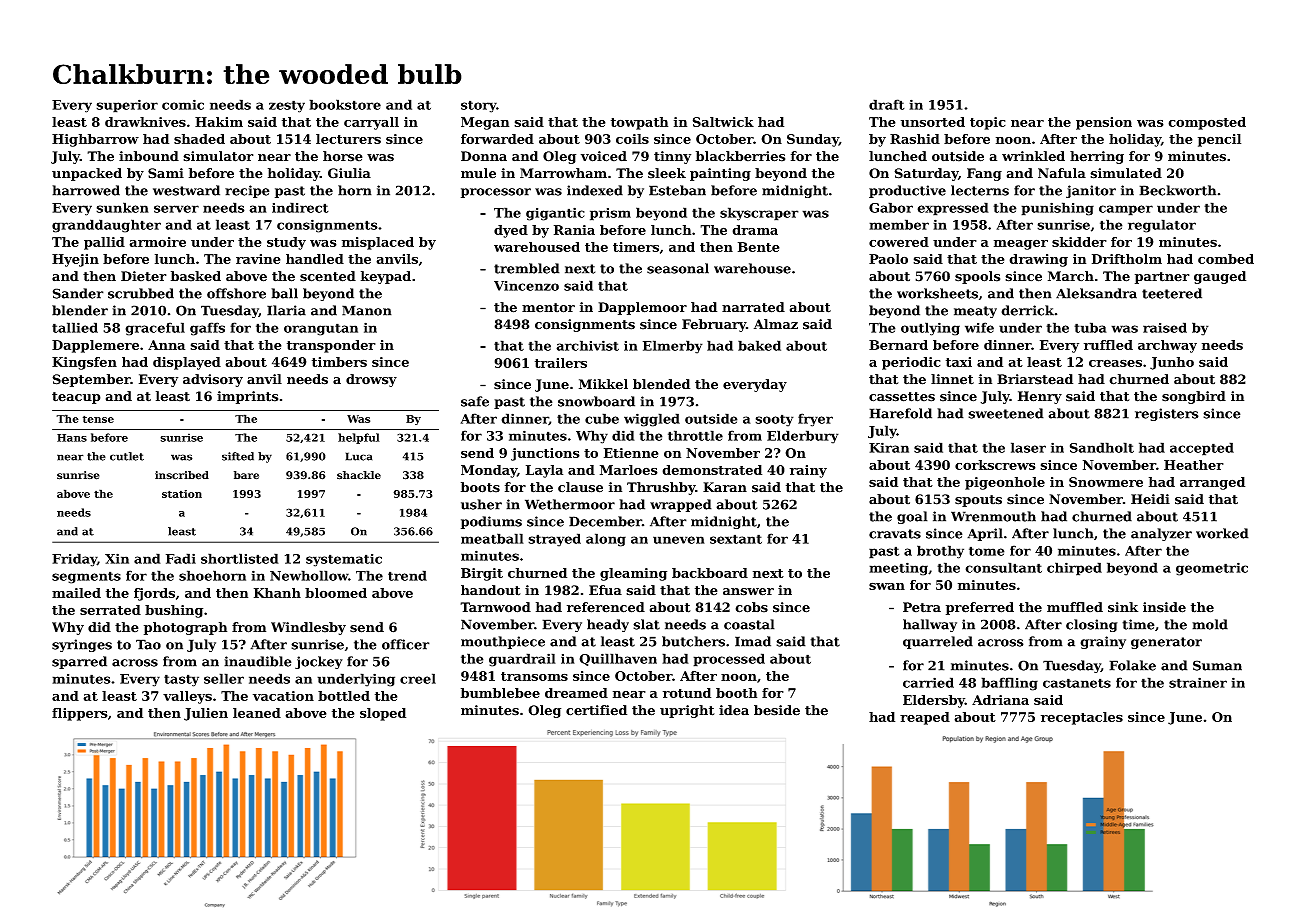 This page has width=1308, height=924. Describe the element at coordinates (1108, 345) in the page. I see `ruffled` at that location.
